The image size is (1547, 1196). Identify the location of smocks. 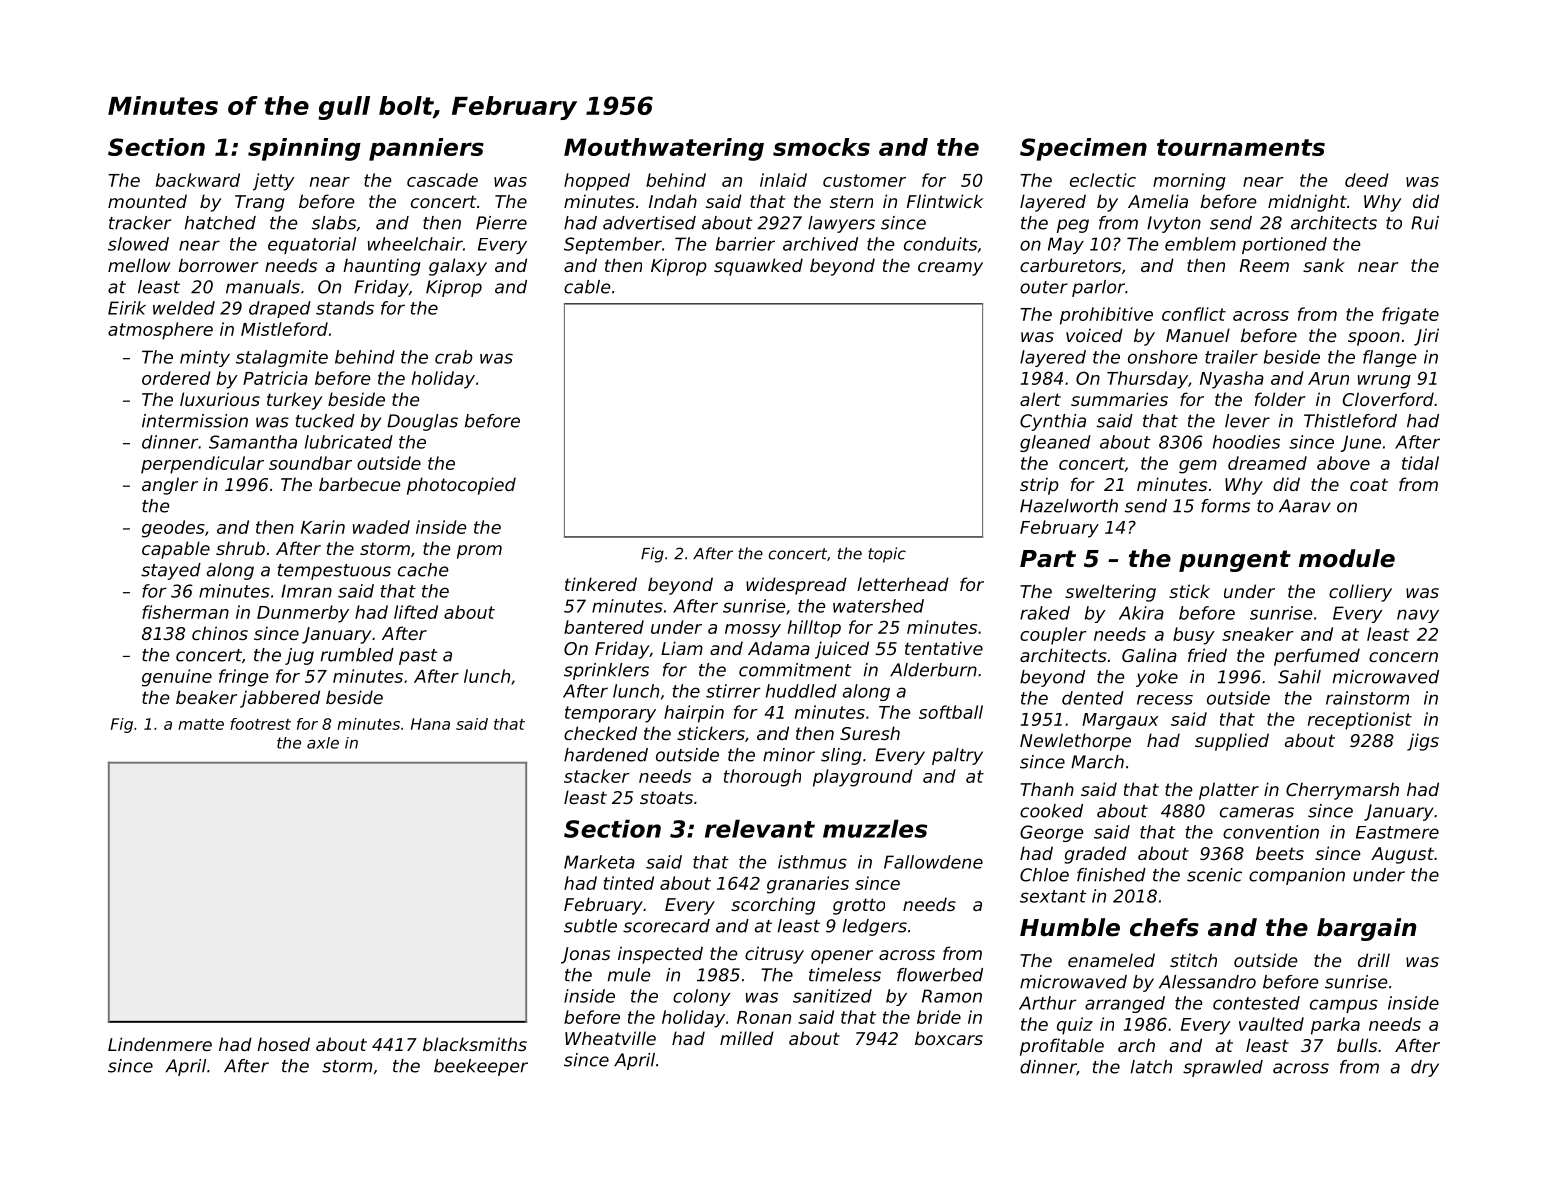
(821, 147).
